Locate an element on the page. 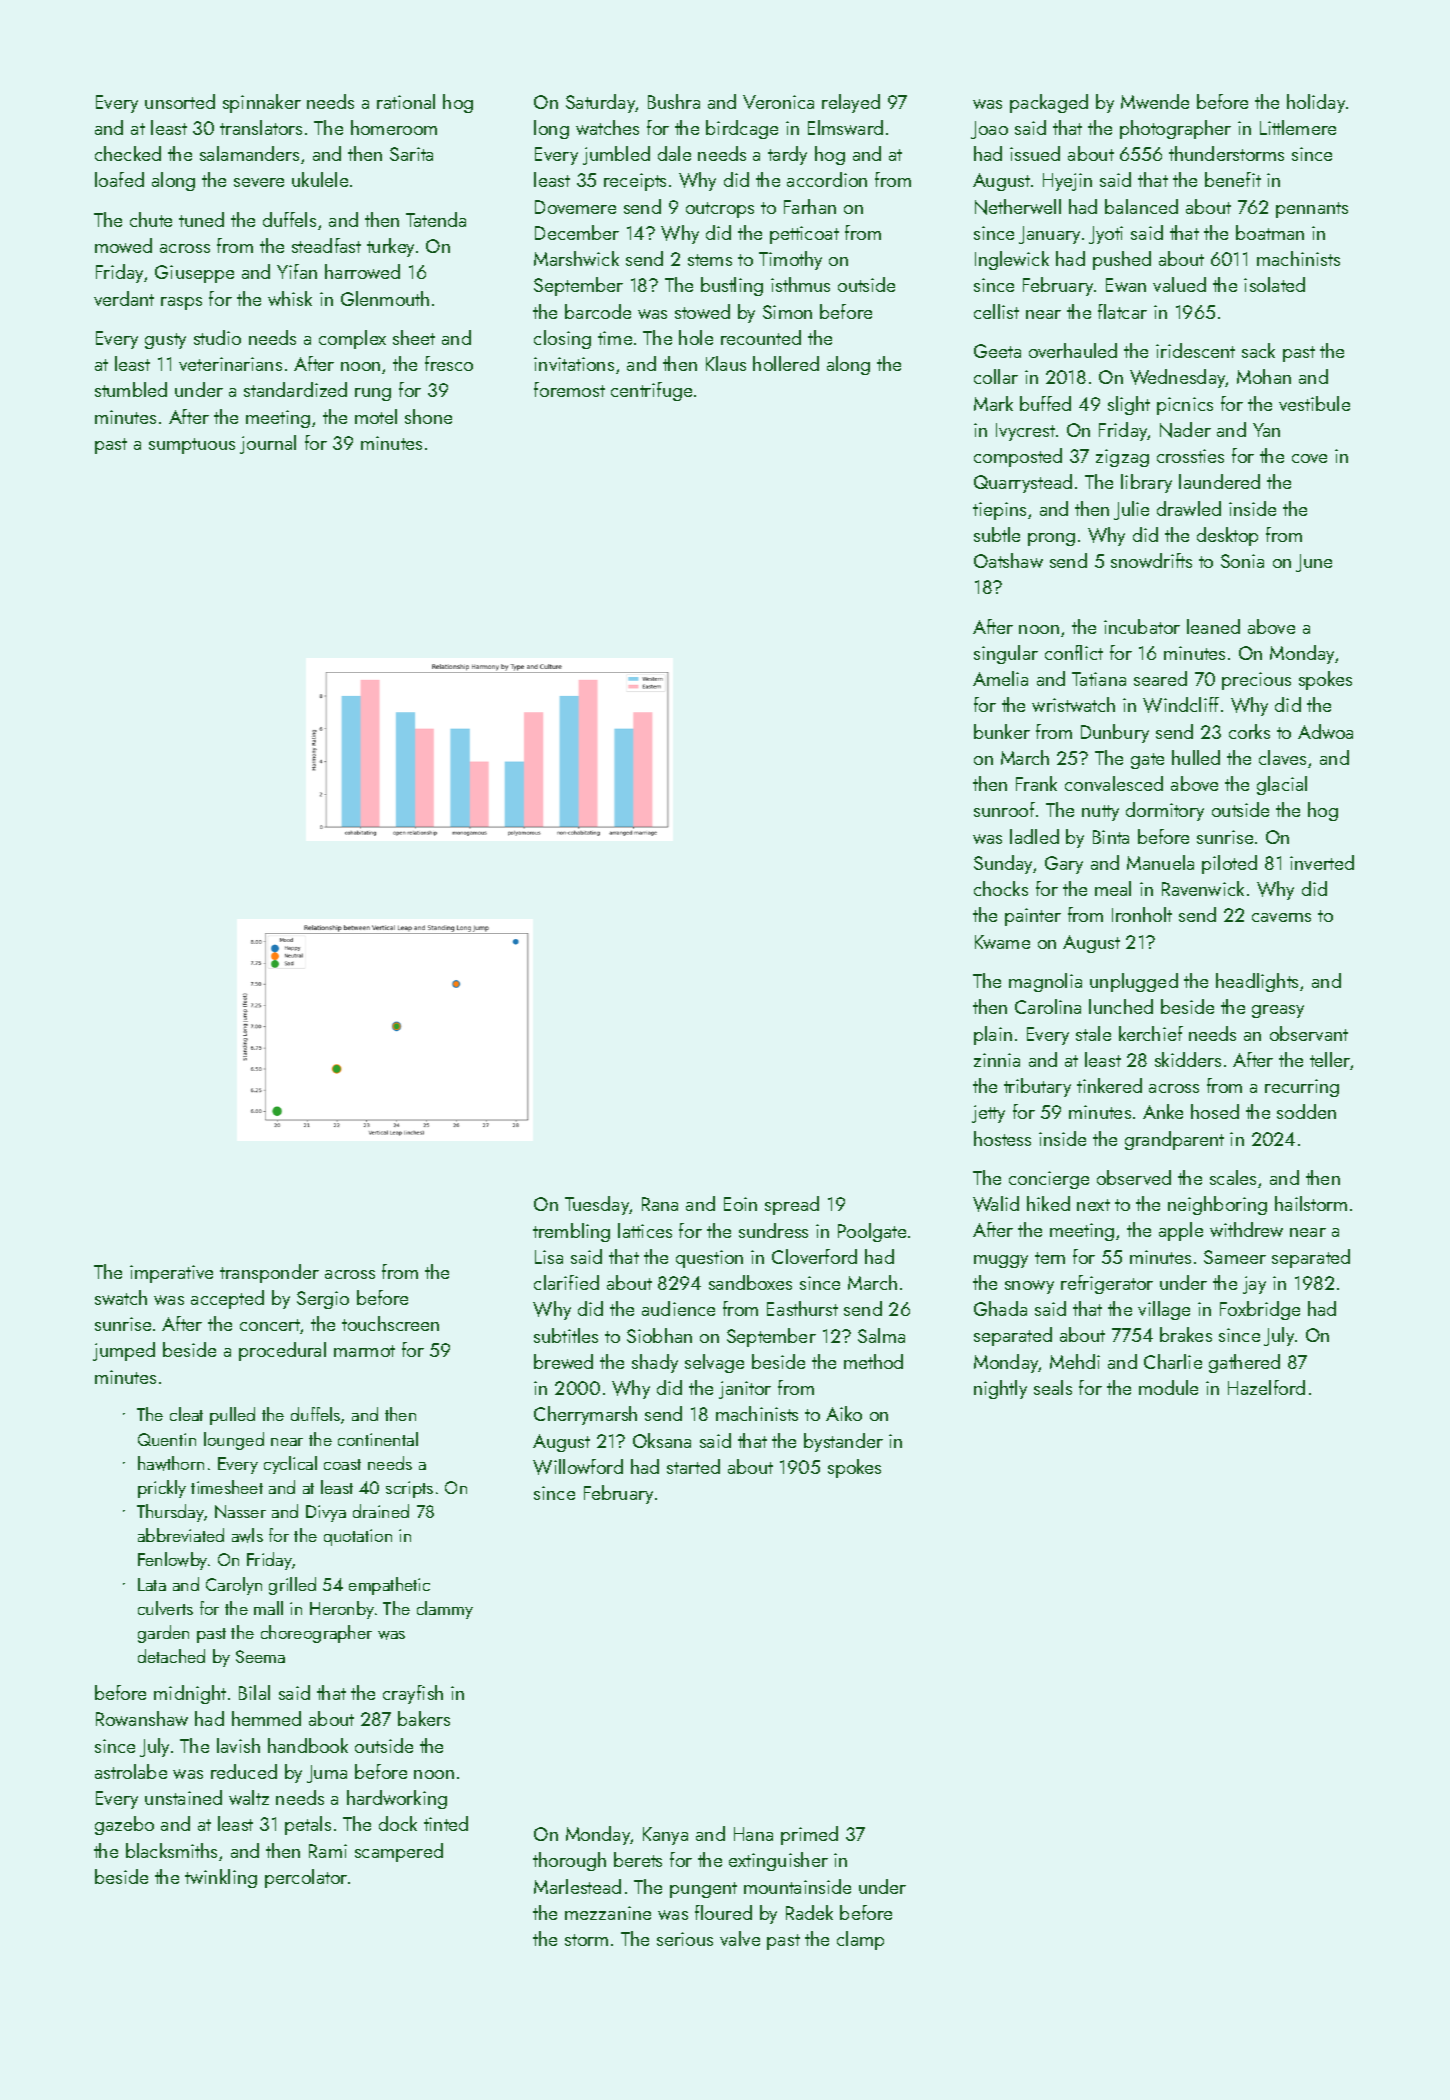 This page has width=1450, height=2100. sumptuous is located at coordinates (192, 446).
